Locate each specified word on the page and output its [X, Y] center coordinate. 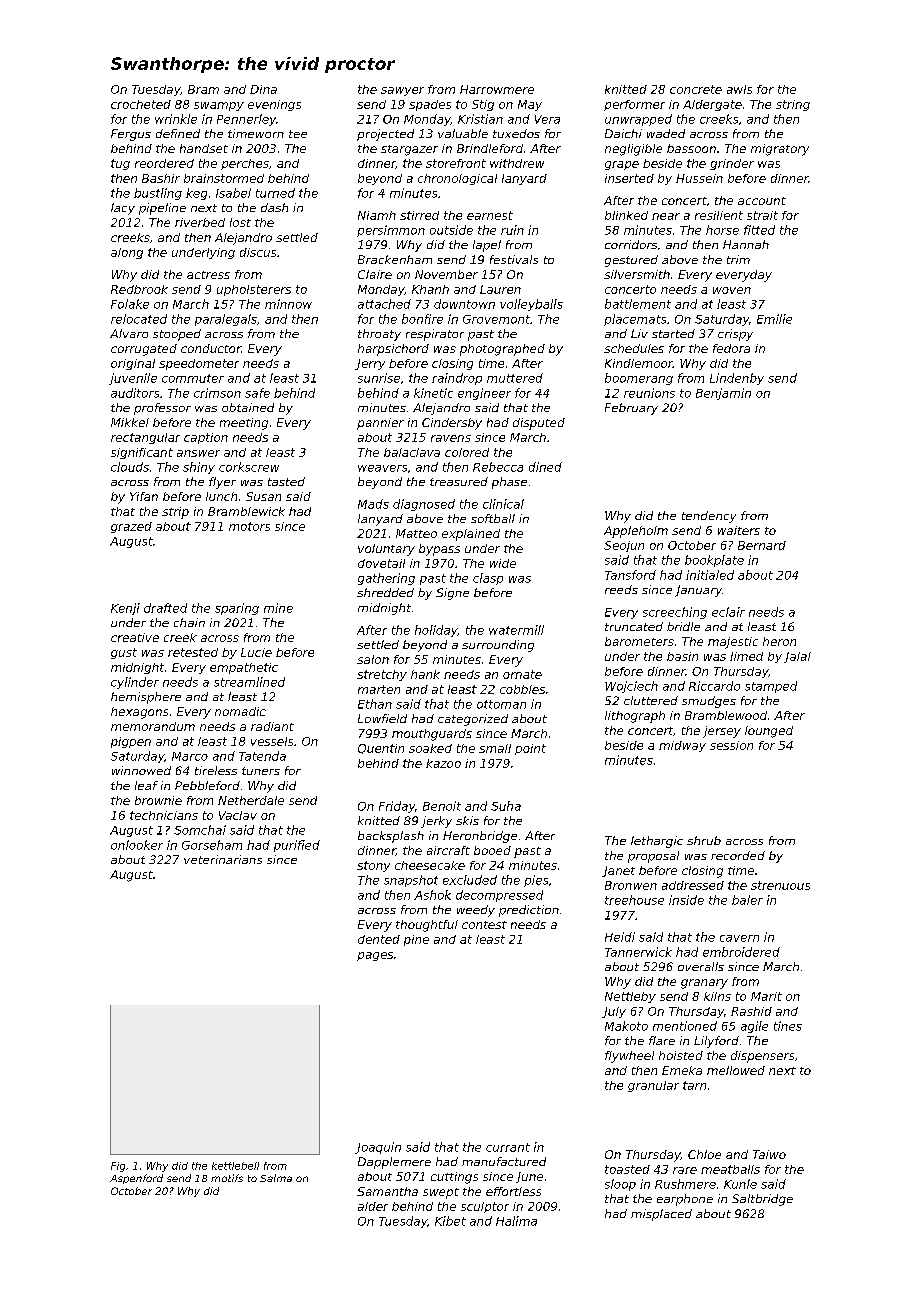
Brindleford [490, 148]
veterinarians [223, 859]
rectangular [145, 438]
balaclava [412, 452]
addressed [693, 885]
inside [686, 900]
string [793, 105]
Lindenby [737, 379]
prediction [529, 911]
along [127, 253]
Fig [118, 1167]
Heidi [620, 937]
